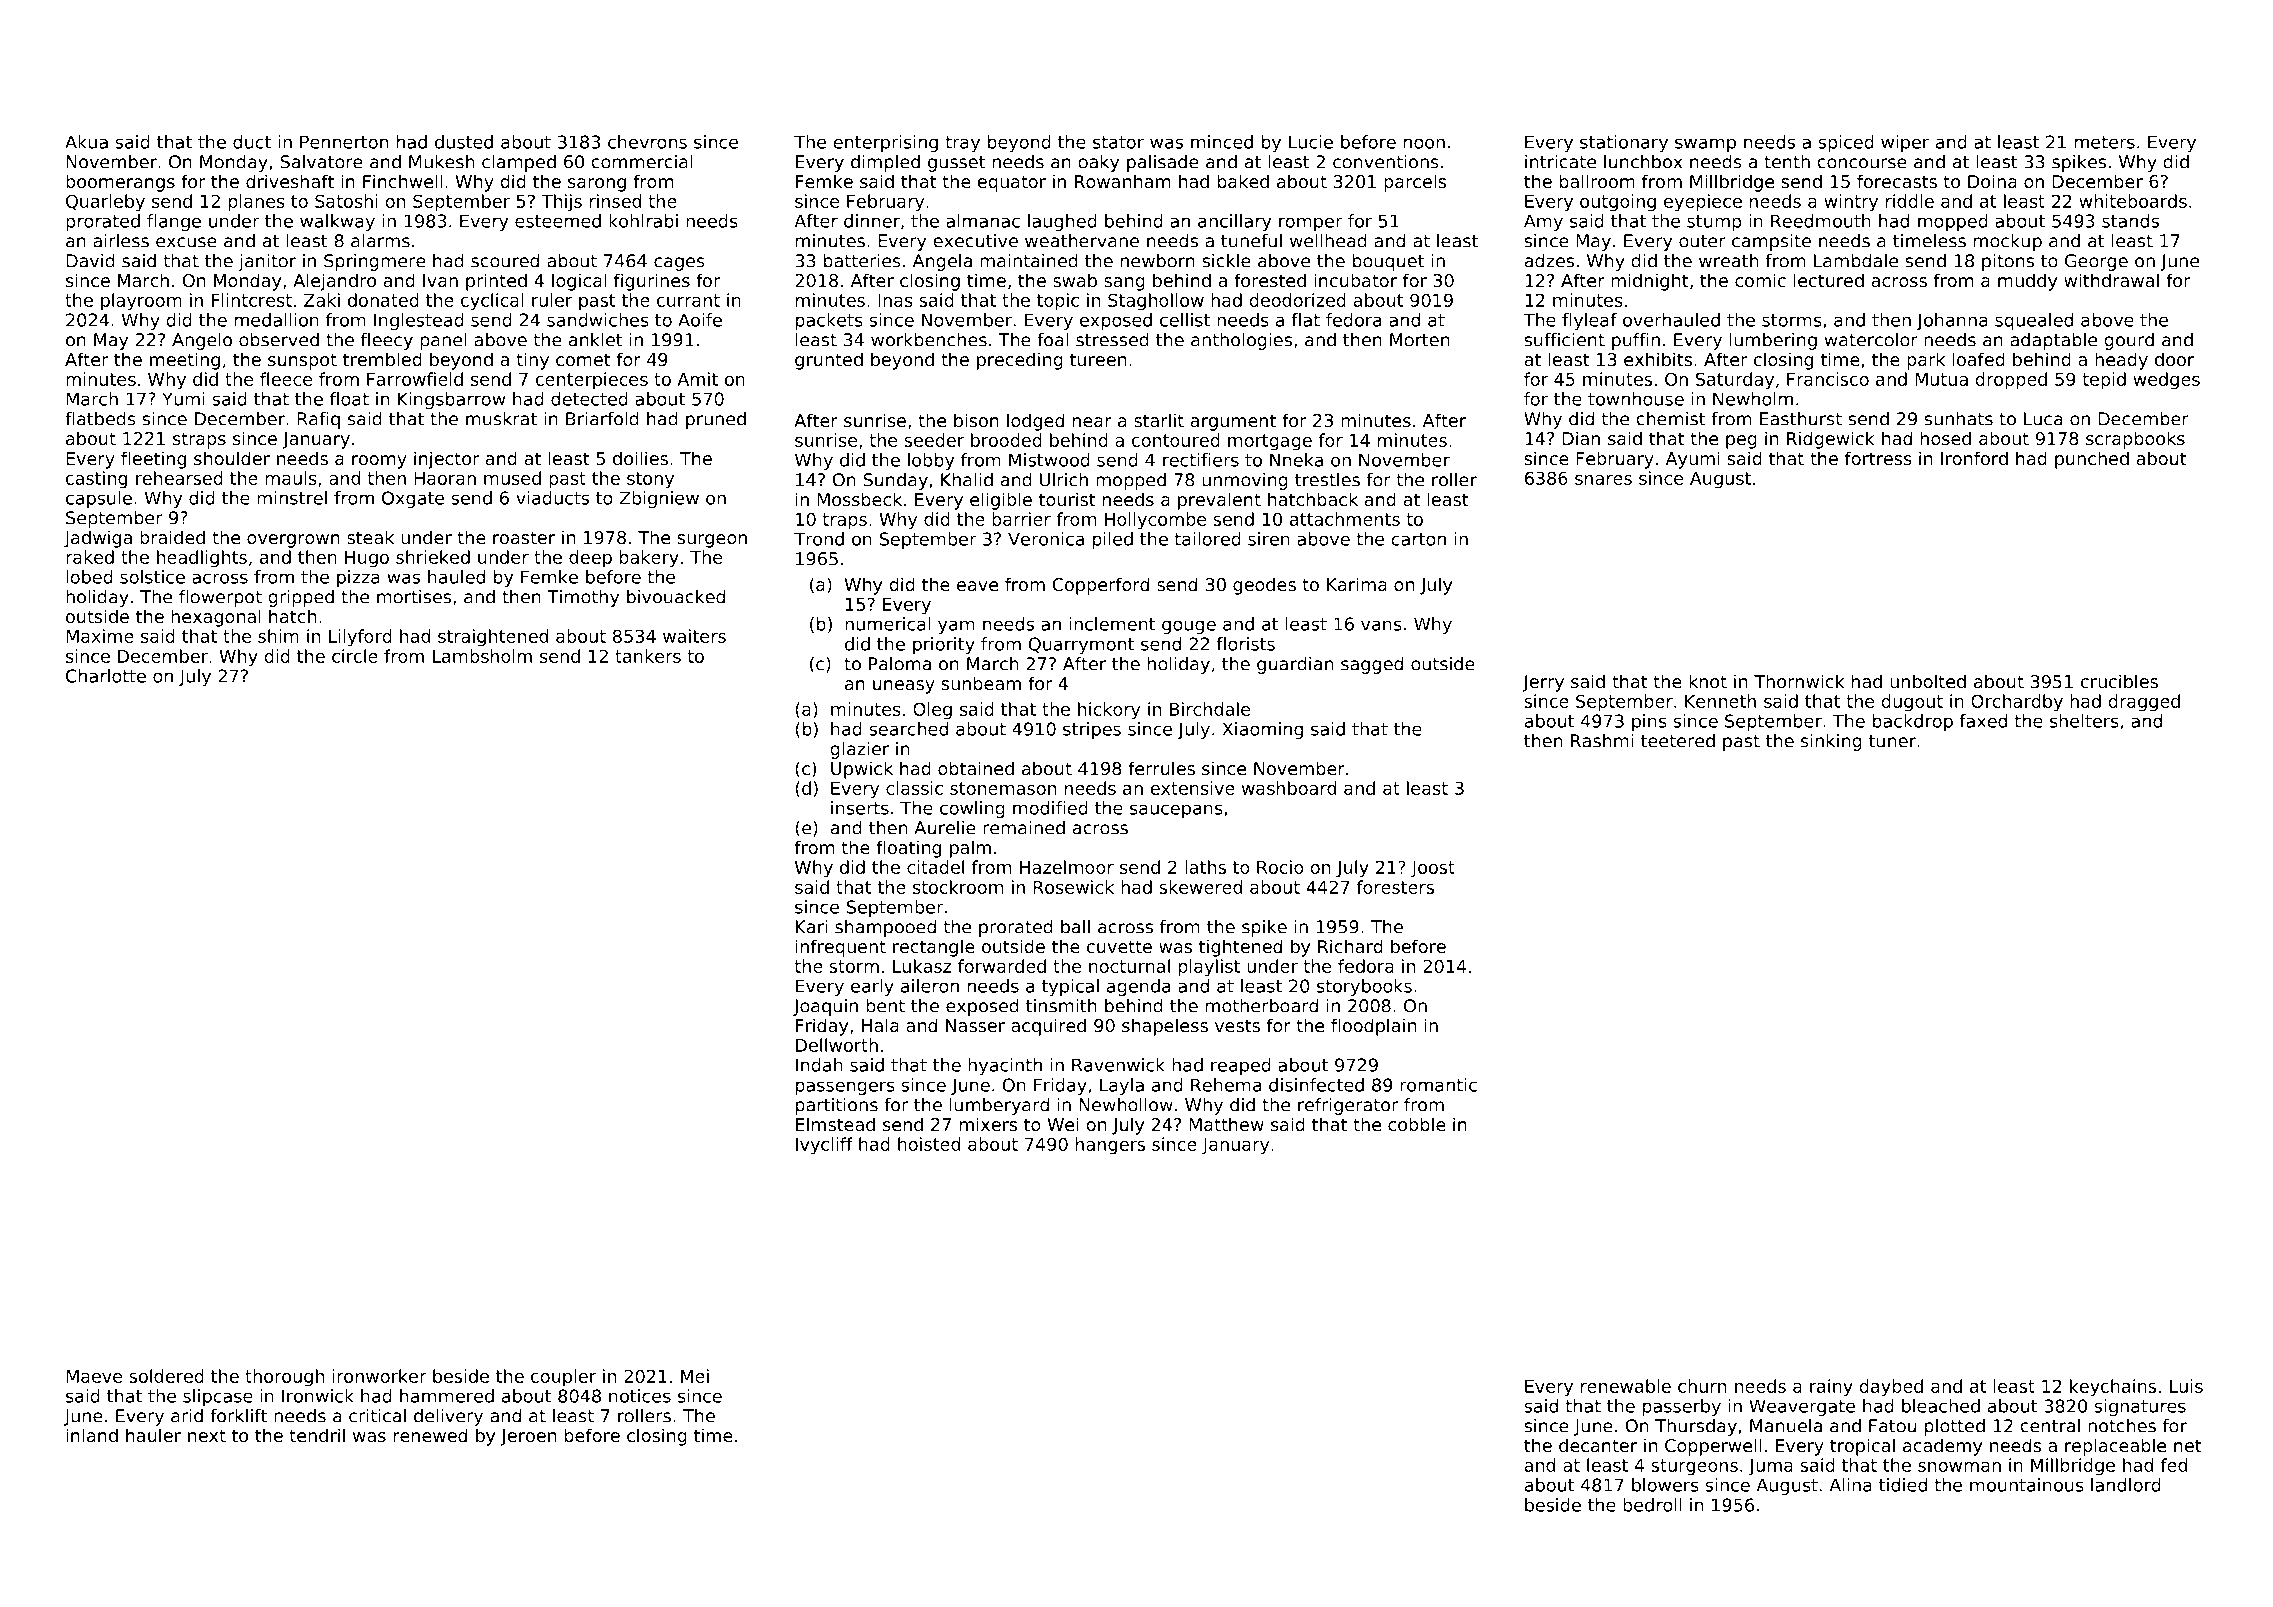 This document has height=1607, width=2273. Describe the element at coordinates (2144, 703) in the document. I see `dragged` at that location.
